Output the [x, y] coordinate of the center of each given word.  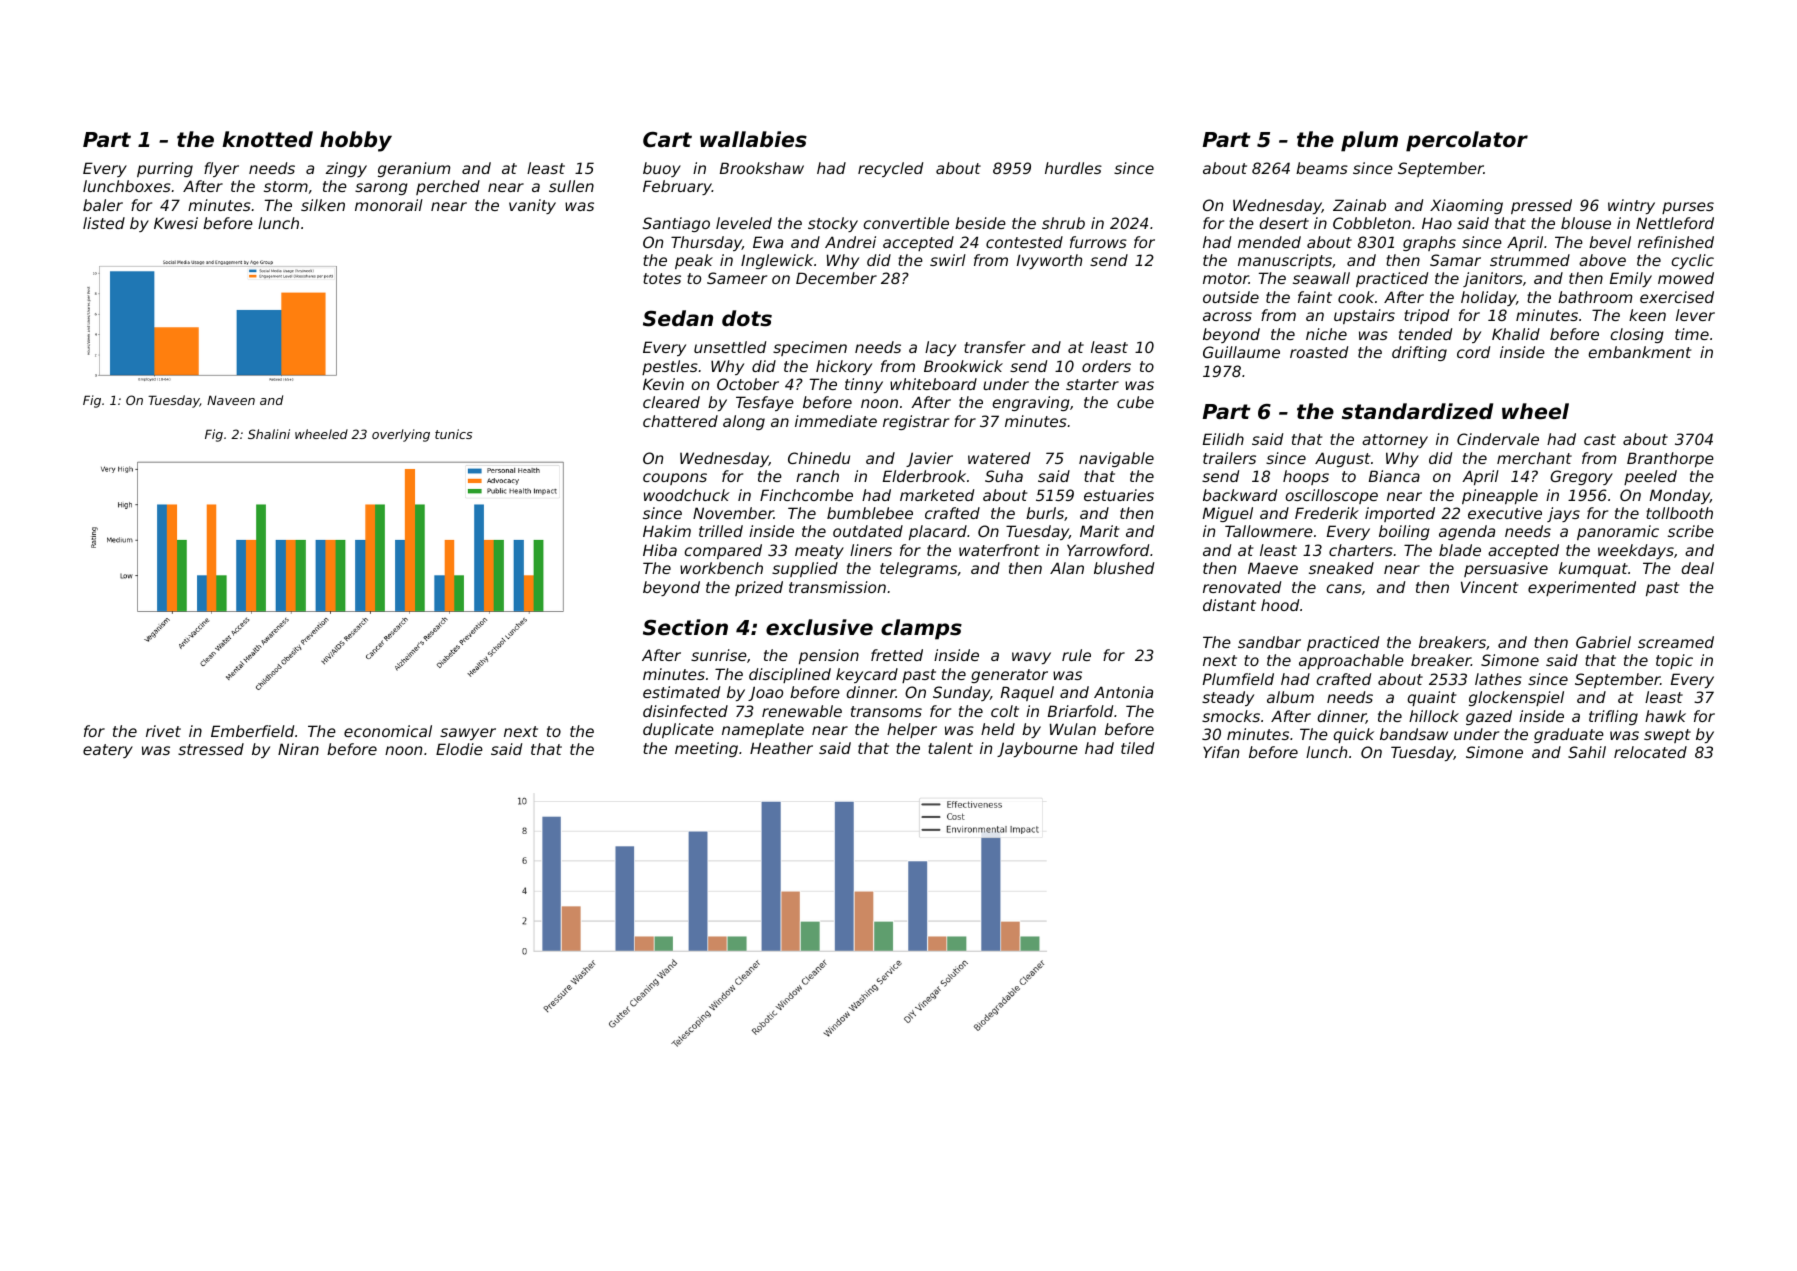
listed [104, 223]
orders [1106, 366]
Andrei [850, 242]
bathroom [1595, 297]
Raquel [1027, 693]
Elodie [459, 749]
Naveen [231, 400]
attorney [1395, 441]
